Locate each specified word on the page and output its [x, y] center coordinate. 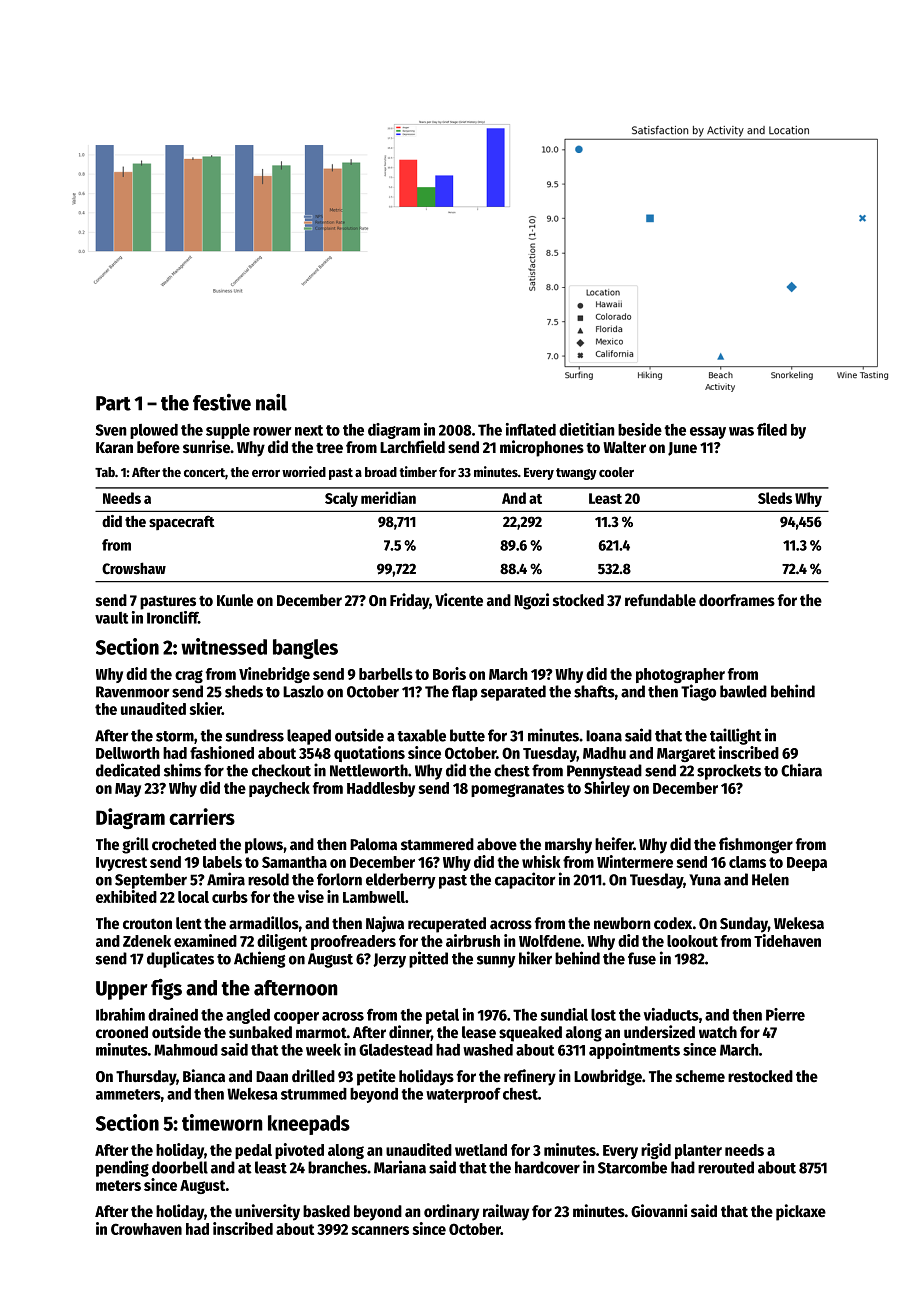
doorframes [737, 600]
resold [268, 879]
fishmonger [756, 845]
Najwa [385, 924]
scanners [380, 1230]
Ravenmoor [133, 692]
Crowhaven [146, 1229]
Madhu [604, 753]
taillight [736, 736]
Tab [105, 472]
